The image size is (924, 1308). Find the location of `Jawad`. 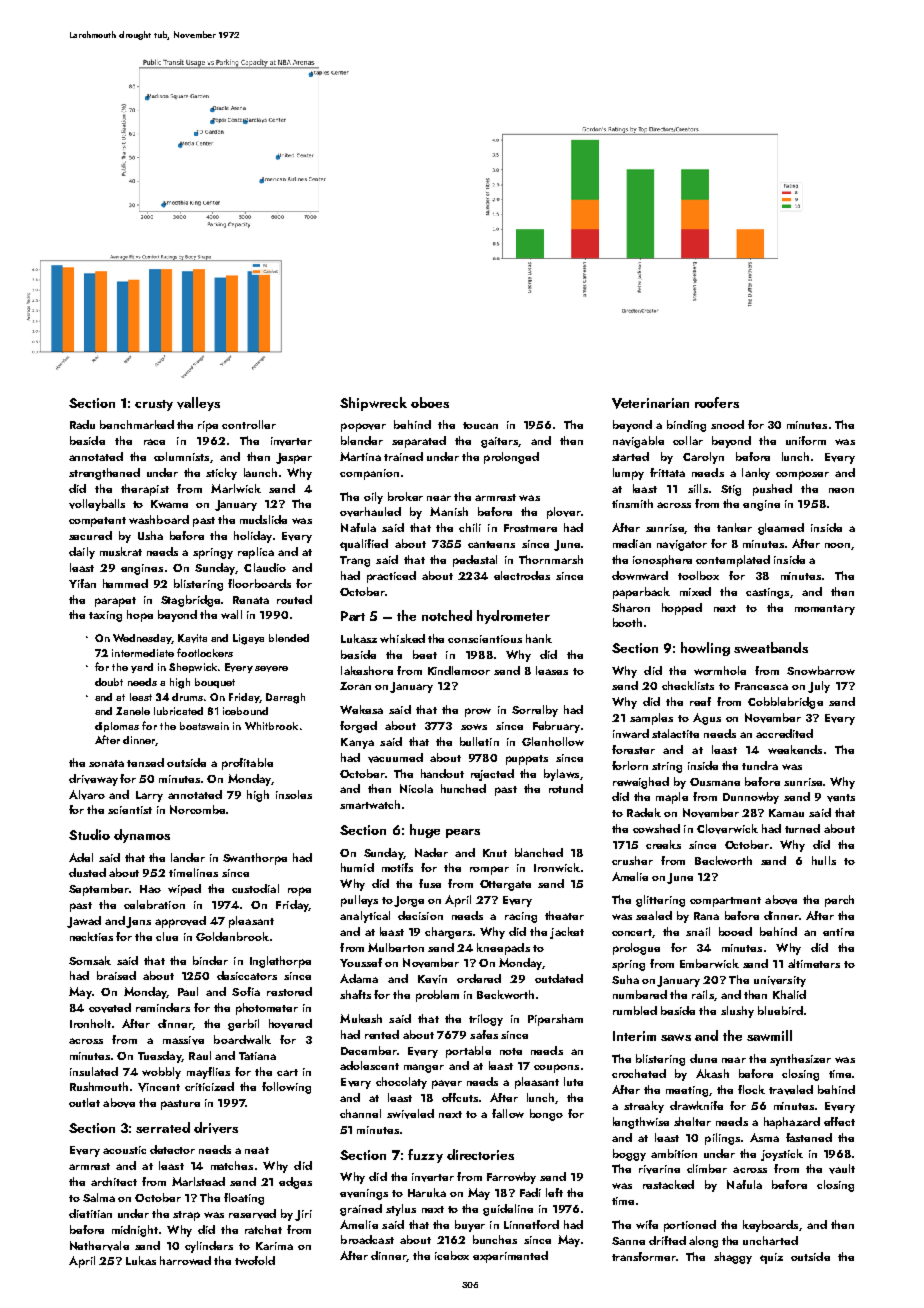

Jawad is located at coordinates (84, 922).
